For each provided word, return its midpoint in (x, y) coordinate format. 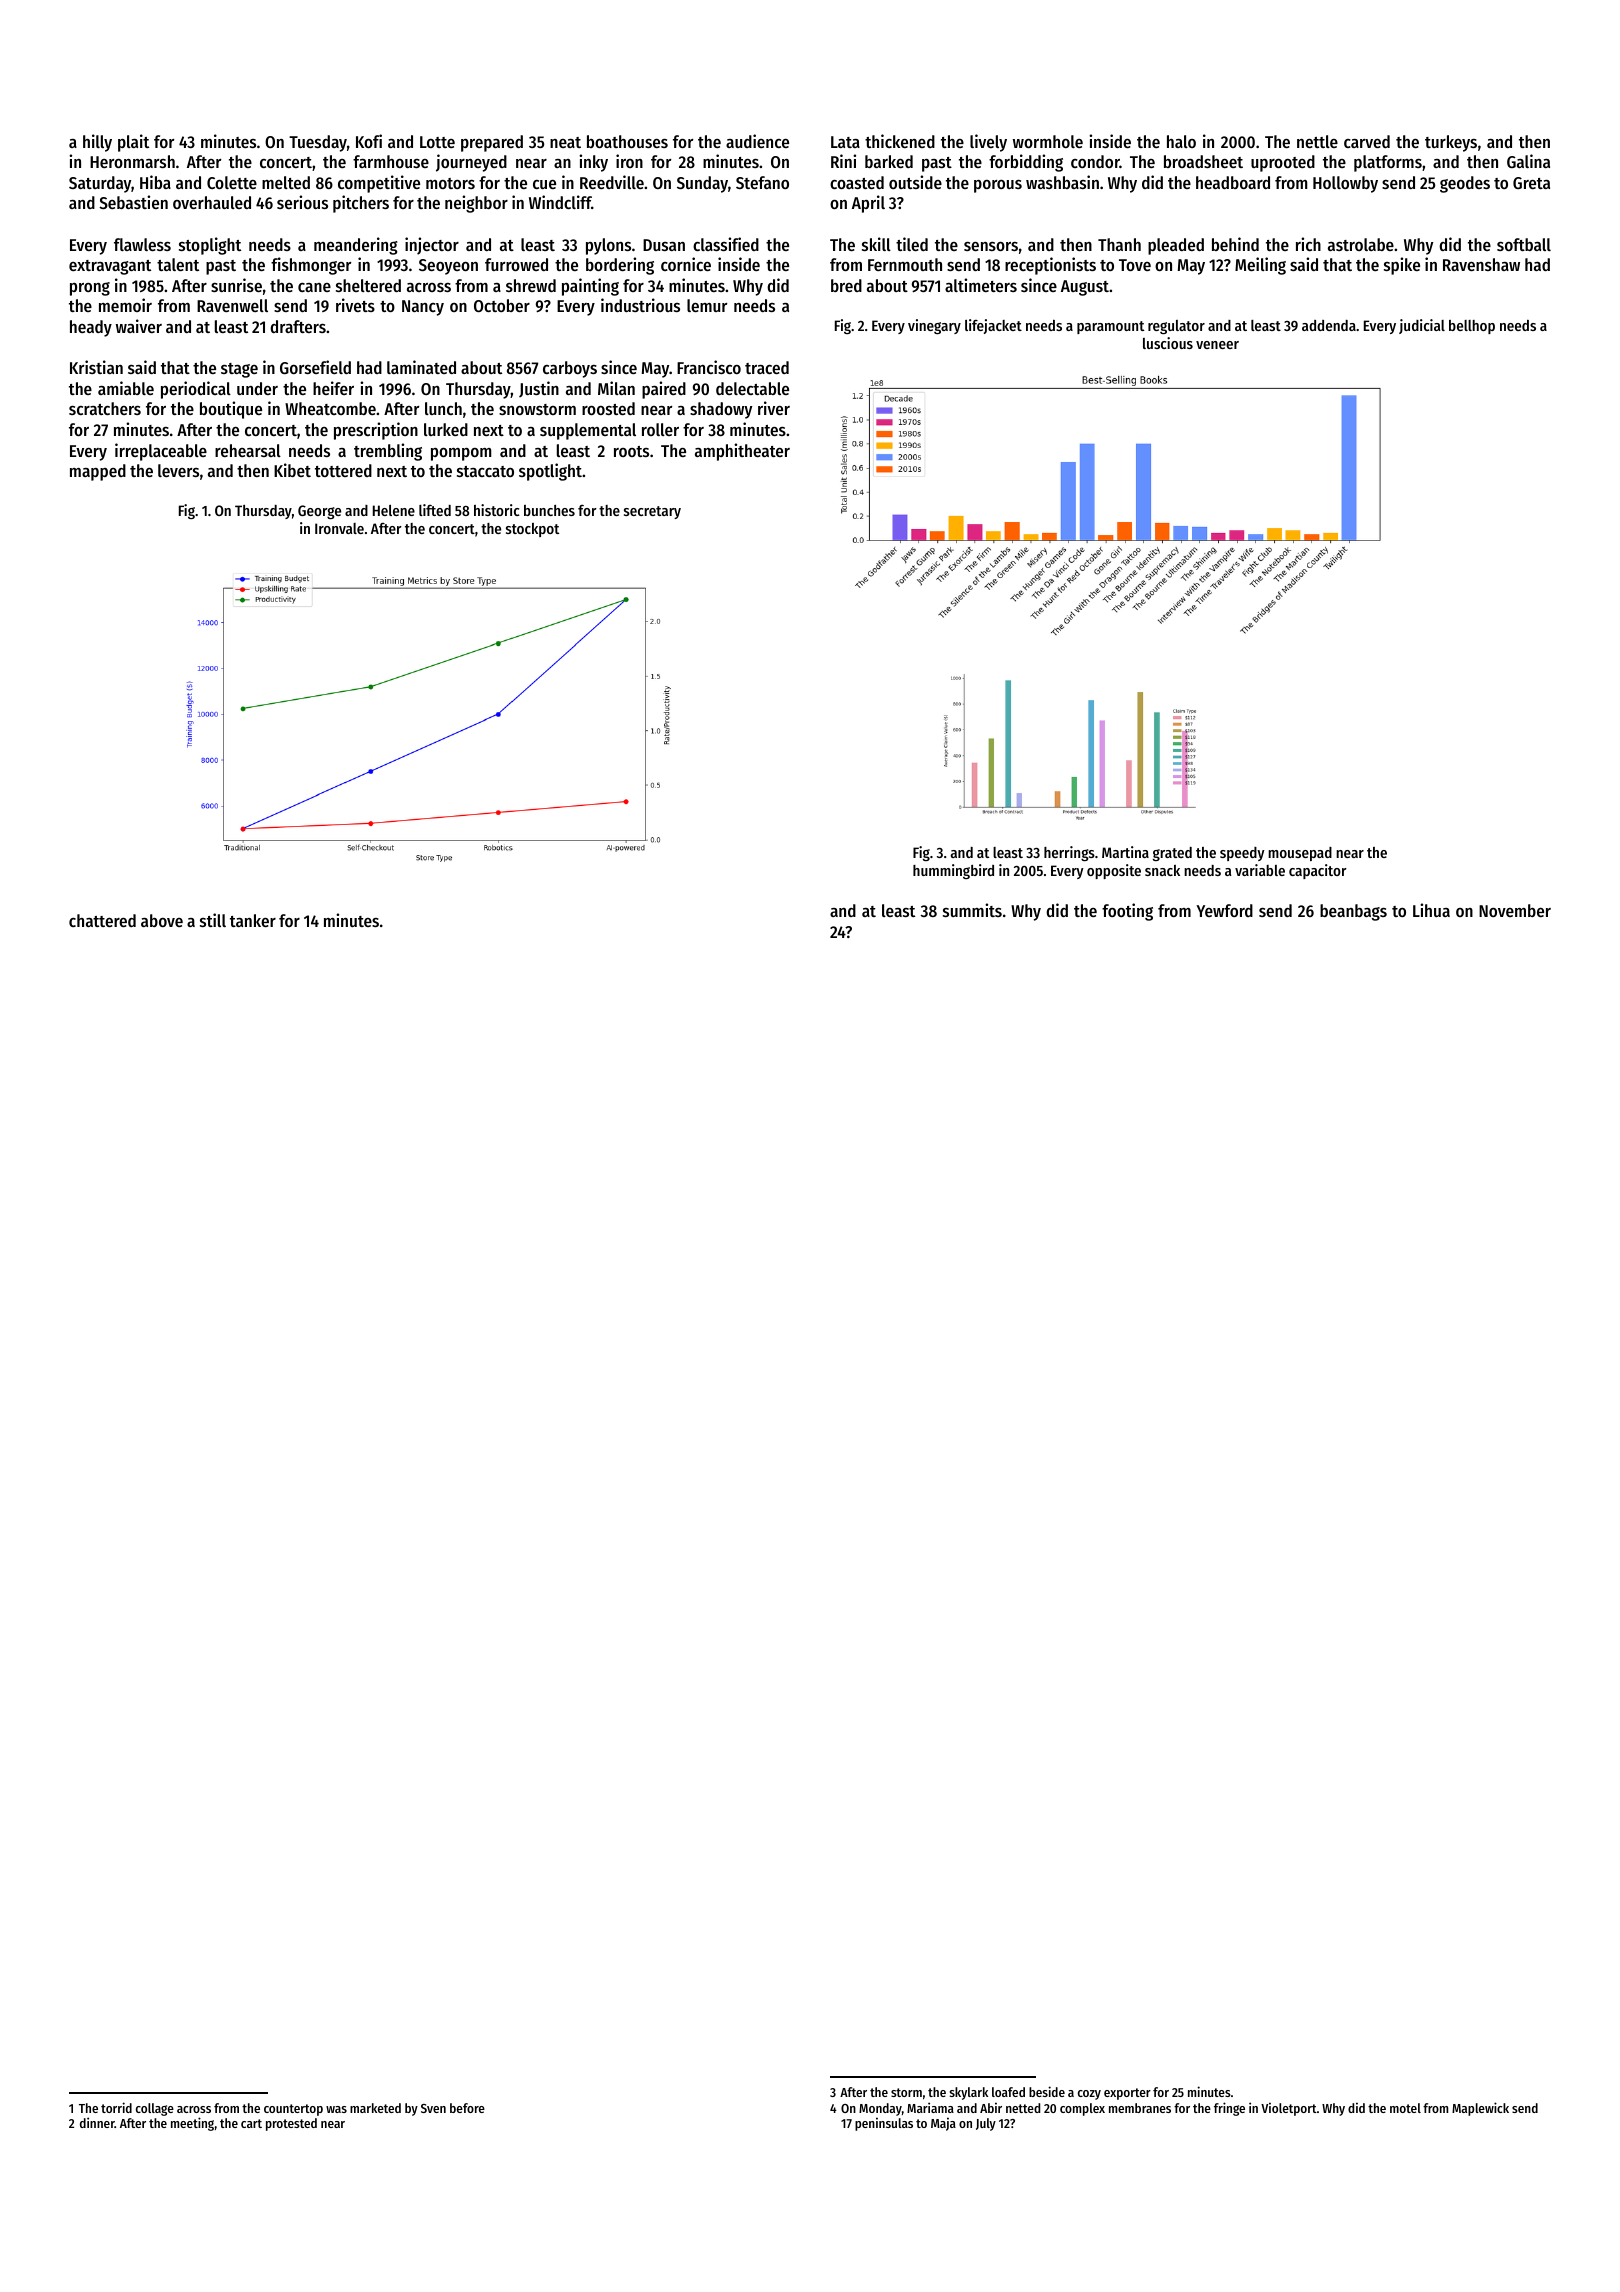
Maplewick (1480, 2109)
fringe (1229, 2109)
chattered (102, 920)
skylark (969, 2093)
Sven (433, 2108)
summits (972, 910)
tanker (253, 920)
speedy (1242, 854)
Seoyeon (448, 267)
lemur (707, 305)
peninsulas (884, 2124)
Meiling (1260, 266)
